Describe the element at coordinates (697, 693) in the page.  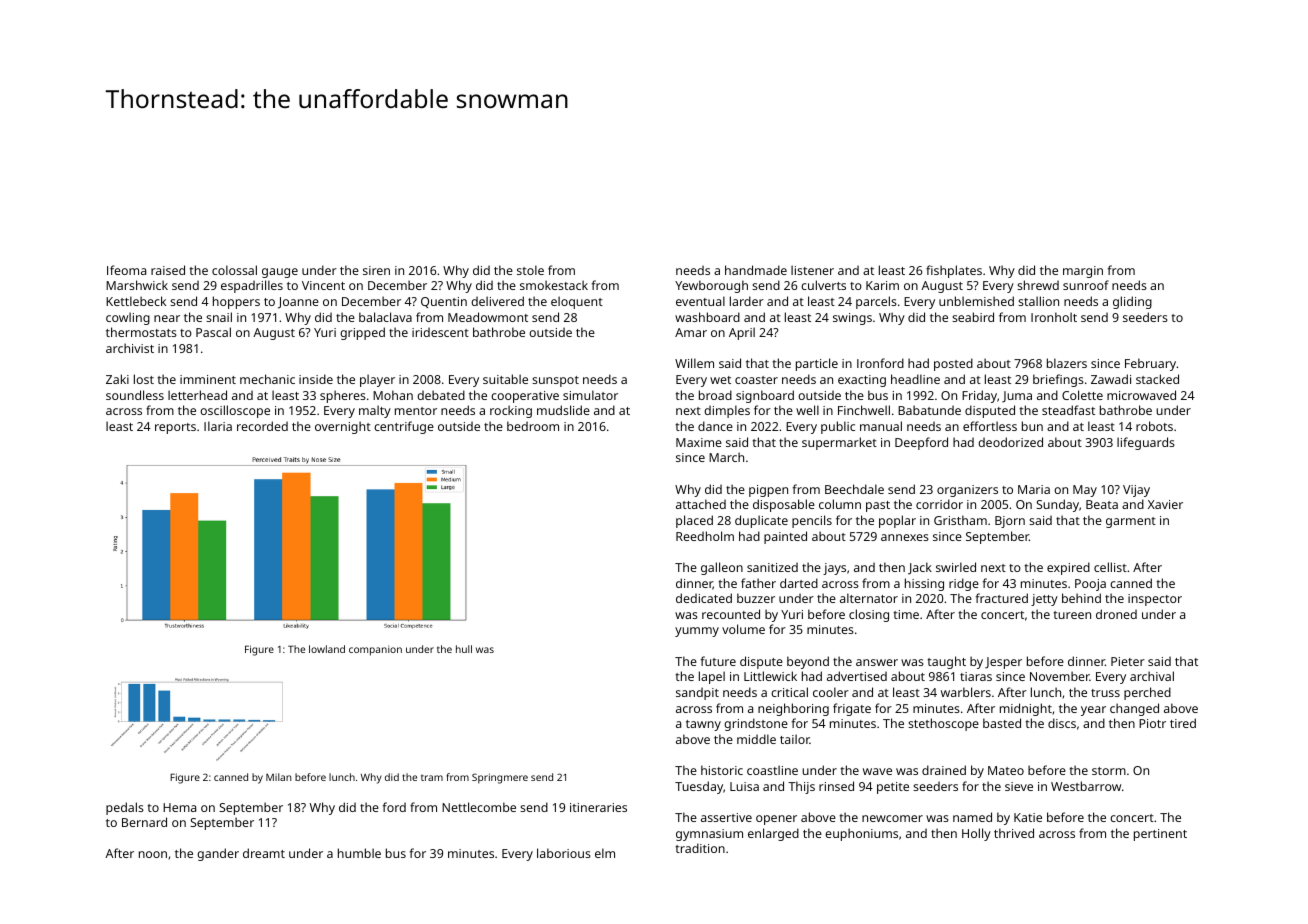
I see `sandpit` at that location.
